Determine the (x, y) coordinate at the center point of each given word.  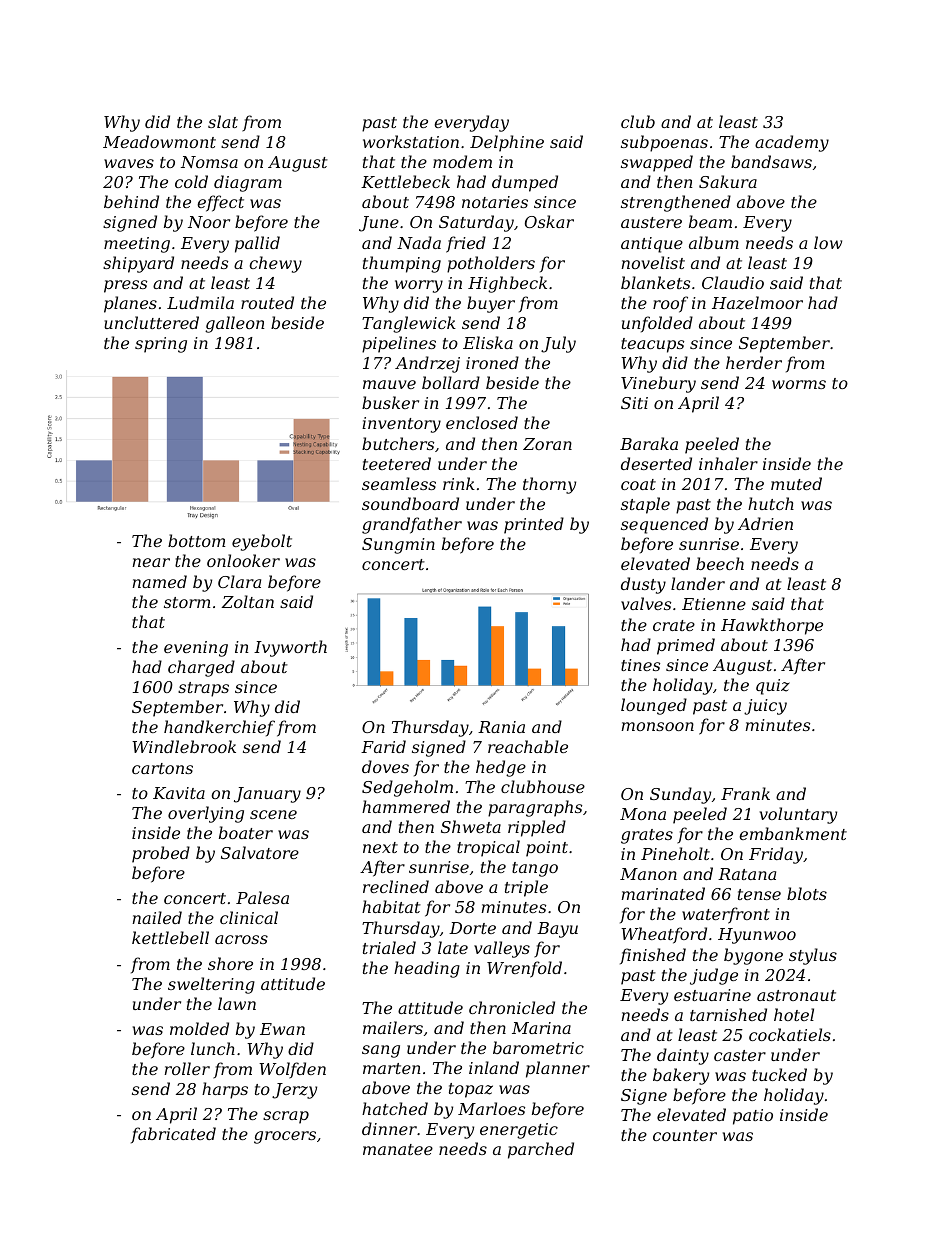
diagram (248, 183)
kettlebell (170, 937)
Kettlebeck (405, 181)
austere (651, 222)
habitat (391, 906)
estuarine (712, 995)
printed (534, 525)
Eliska (488, 342)
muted (796, 483)
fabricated (173, 1135)
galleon (235, 324)
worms (799, 384)
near (151, 562)
